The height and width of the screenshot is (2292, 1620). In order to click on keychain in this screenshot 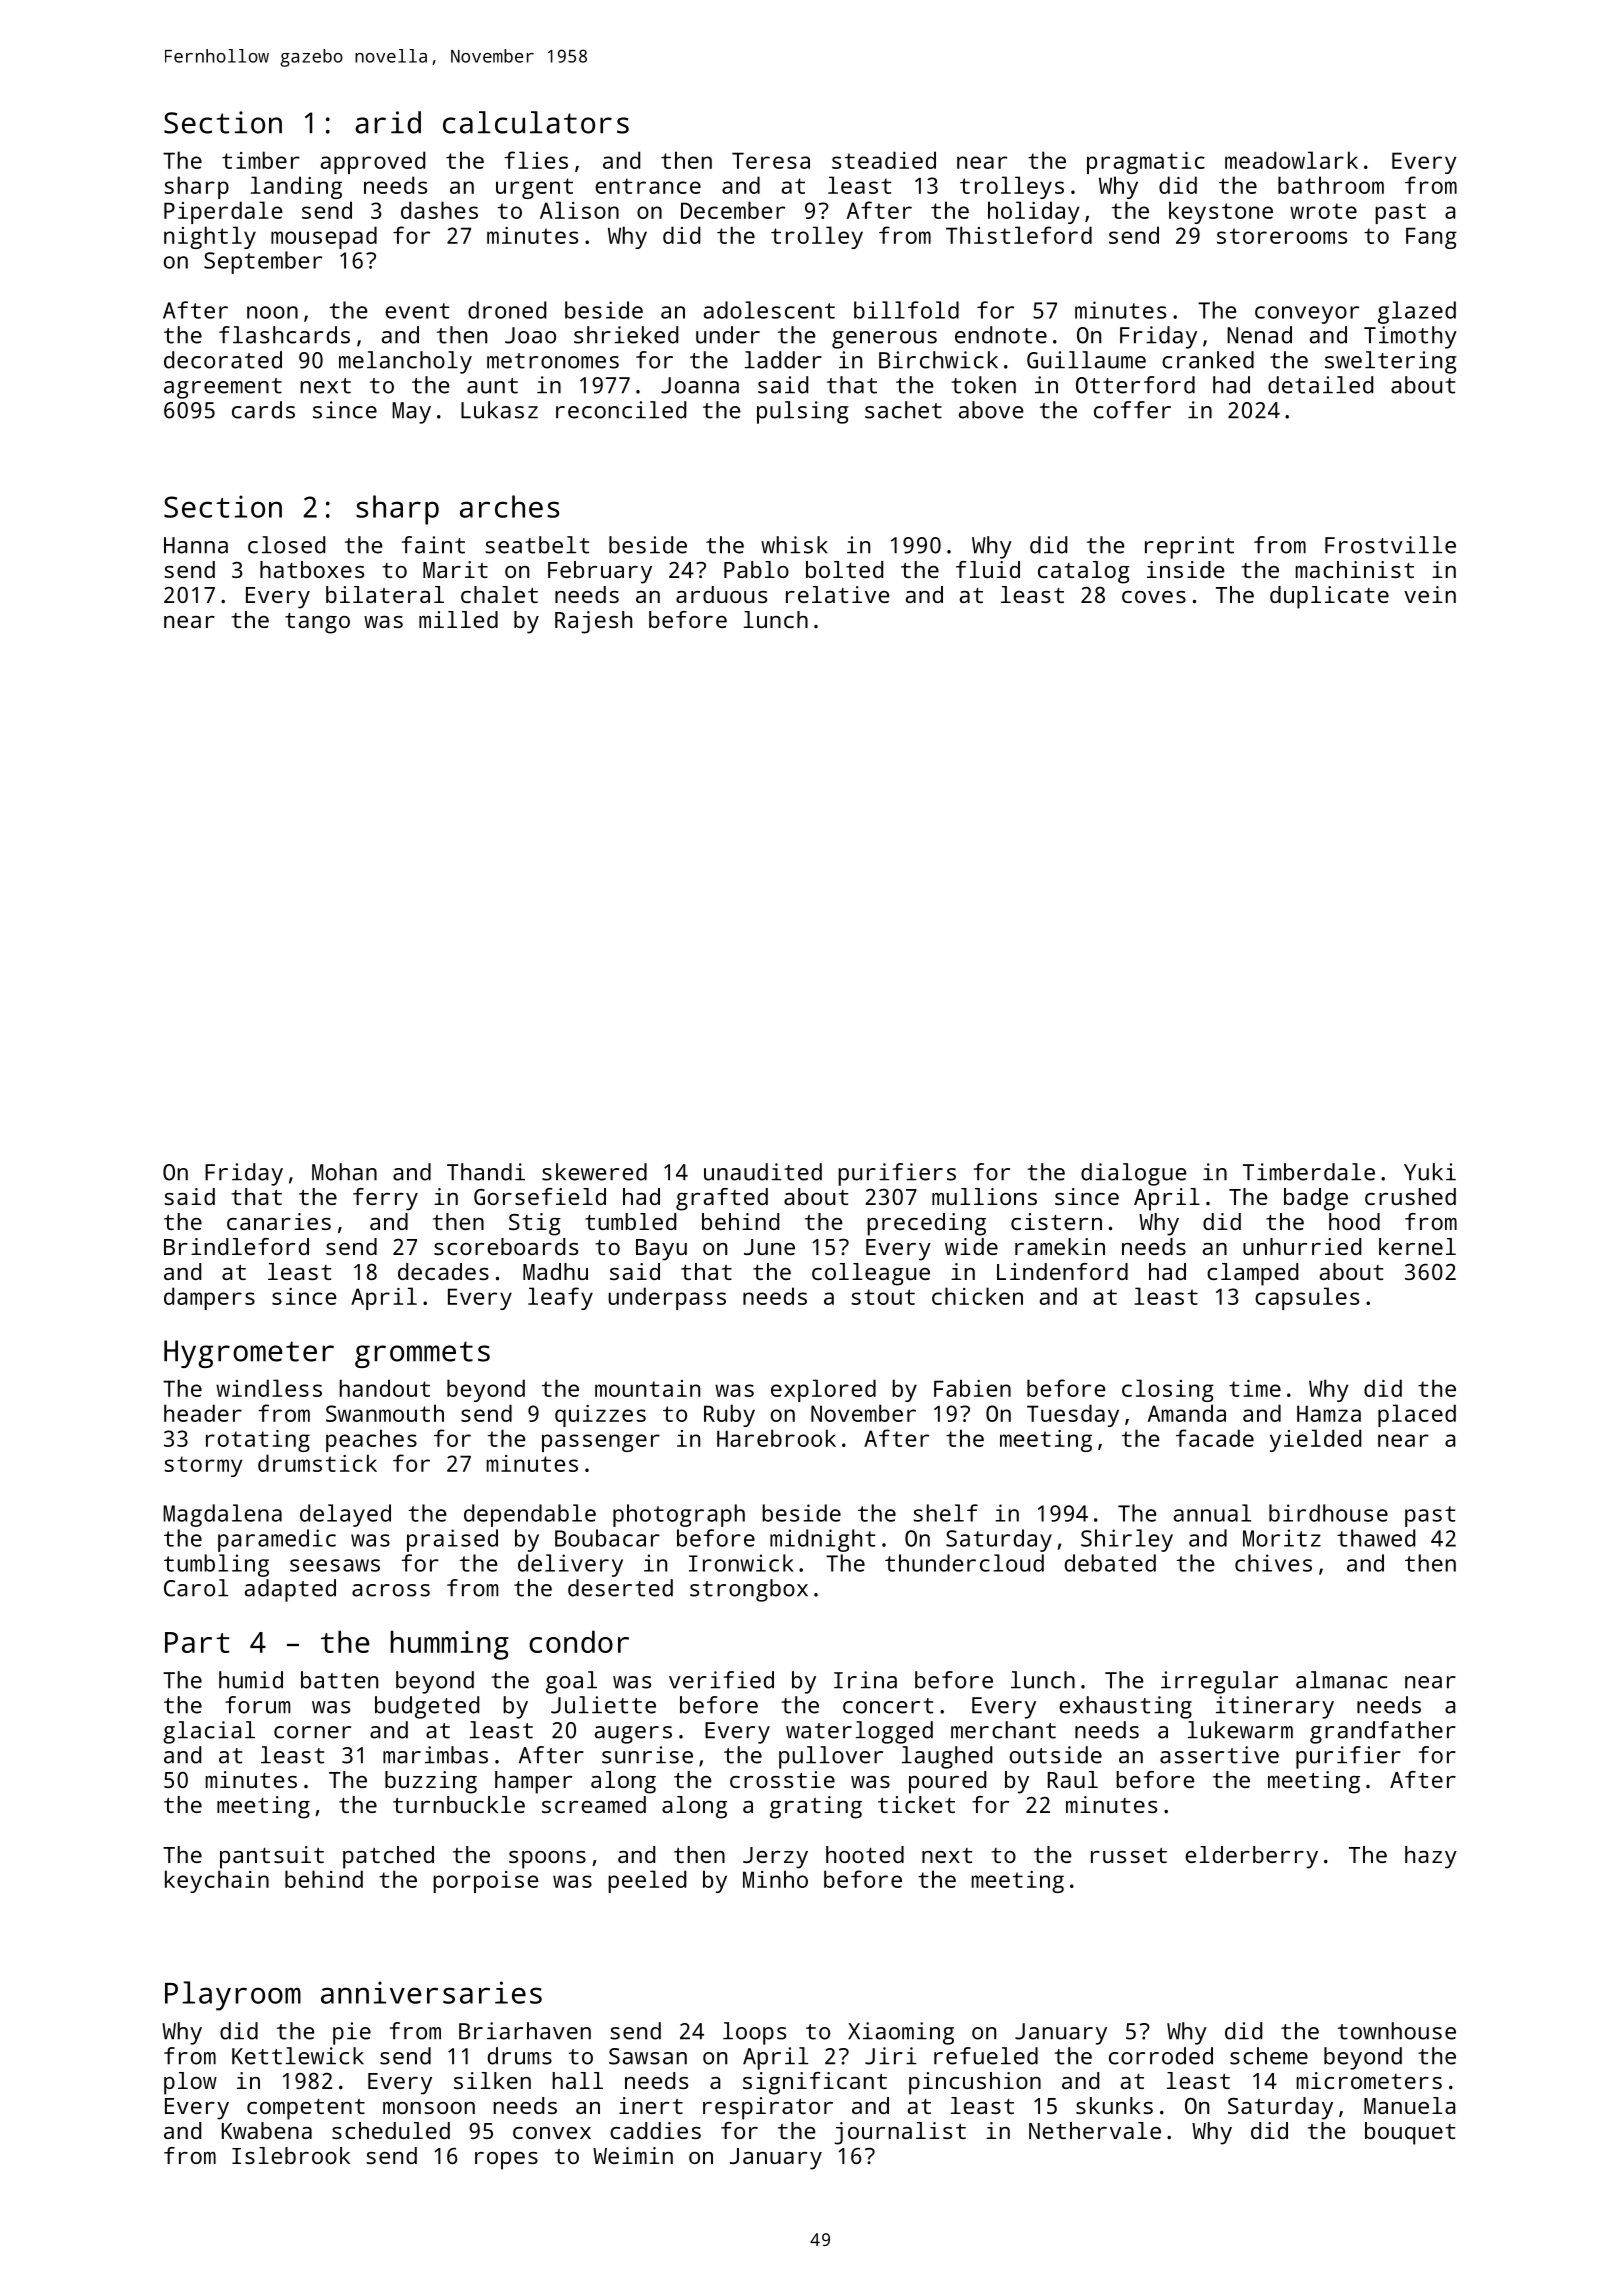, I will do `click(217, 1881)`.
